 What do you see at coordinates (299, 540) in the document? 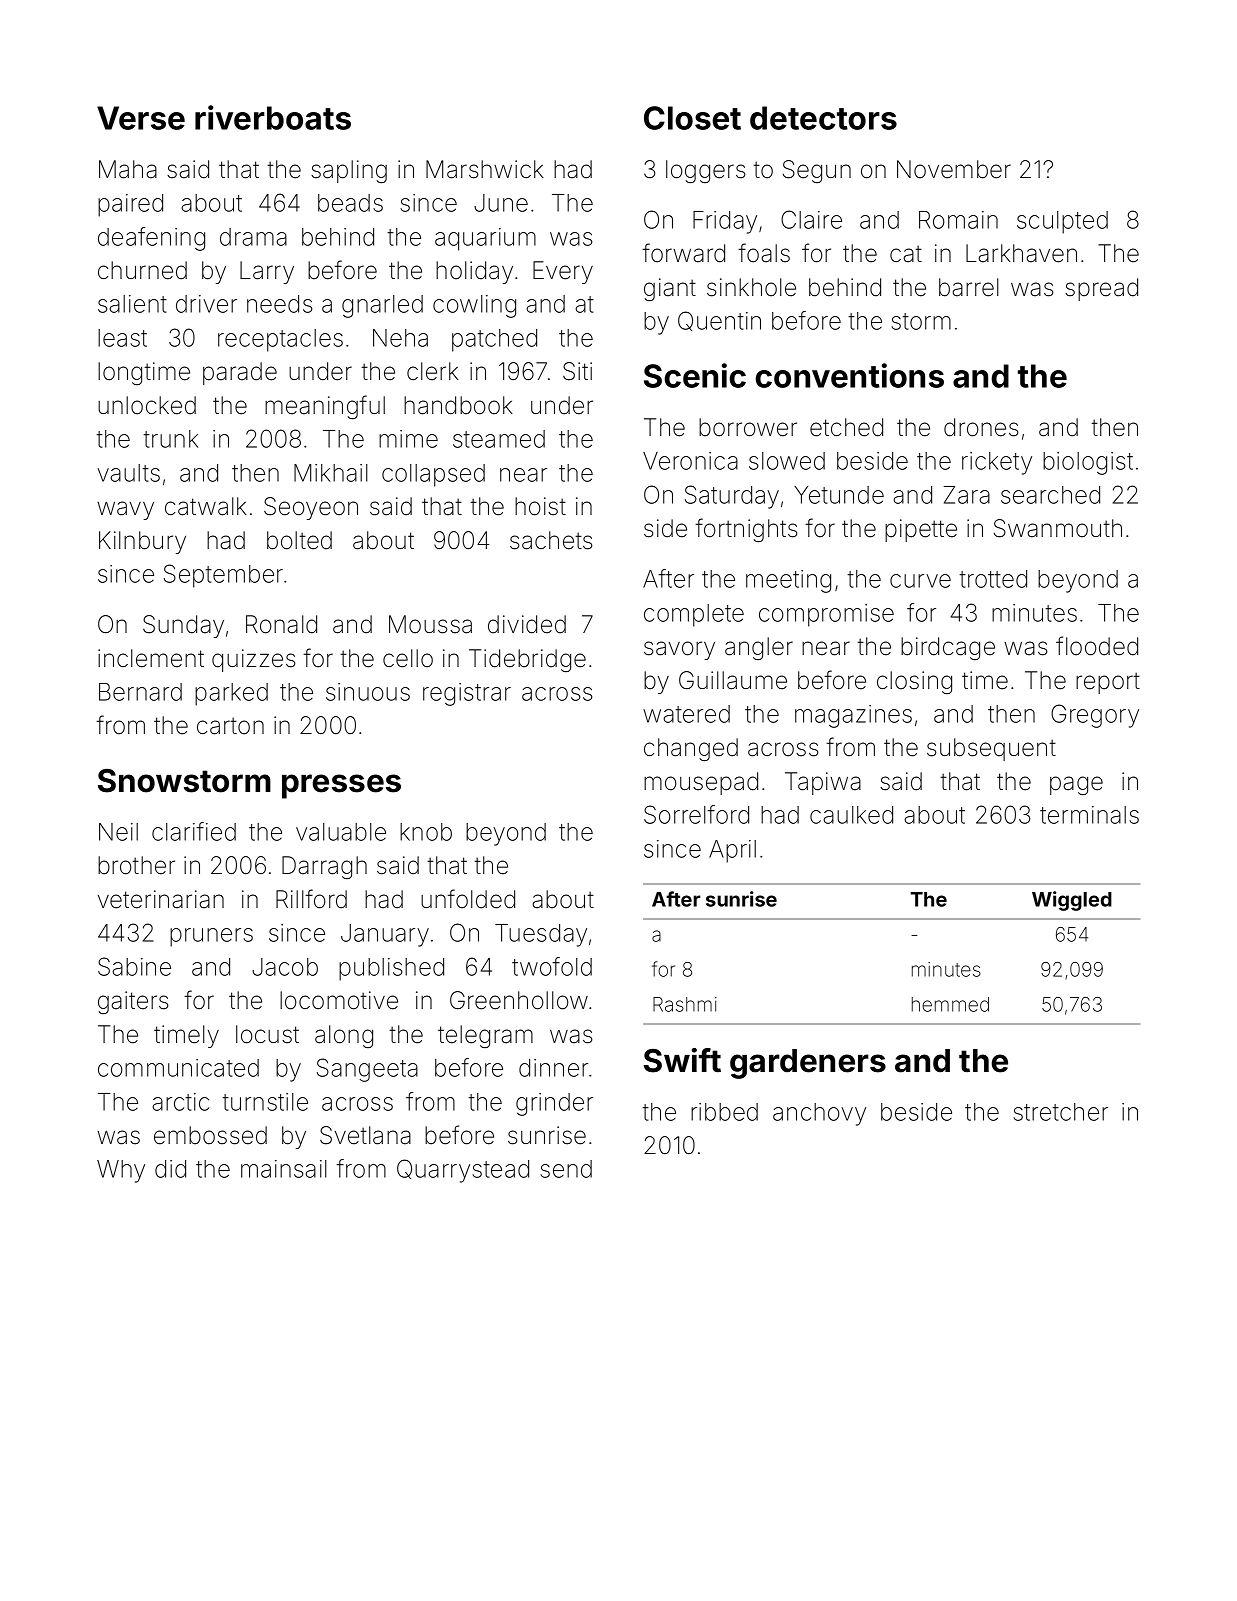
I see `bolted` at bounding box center [299, 540].
